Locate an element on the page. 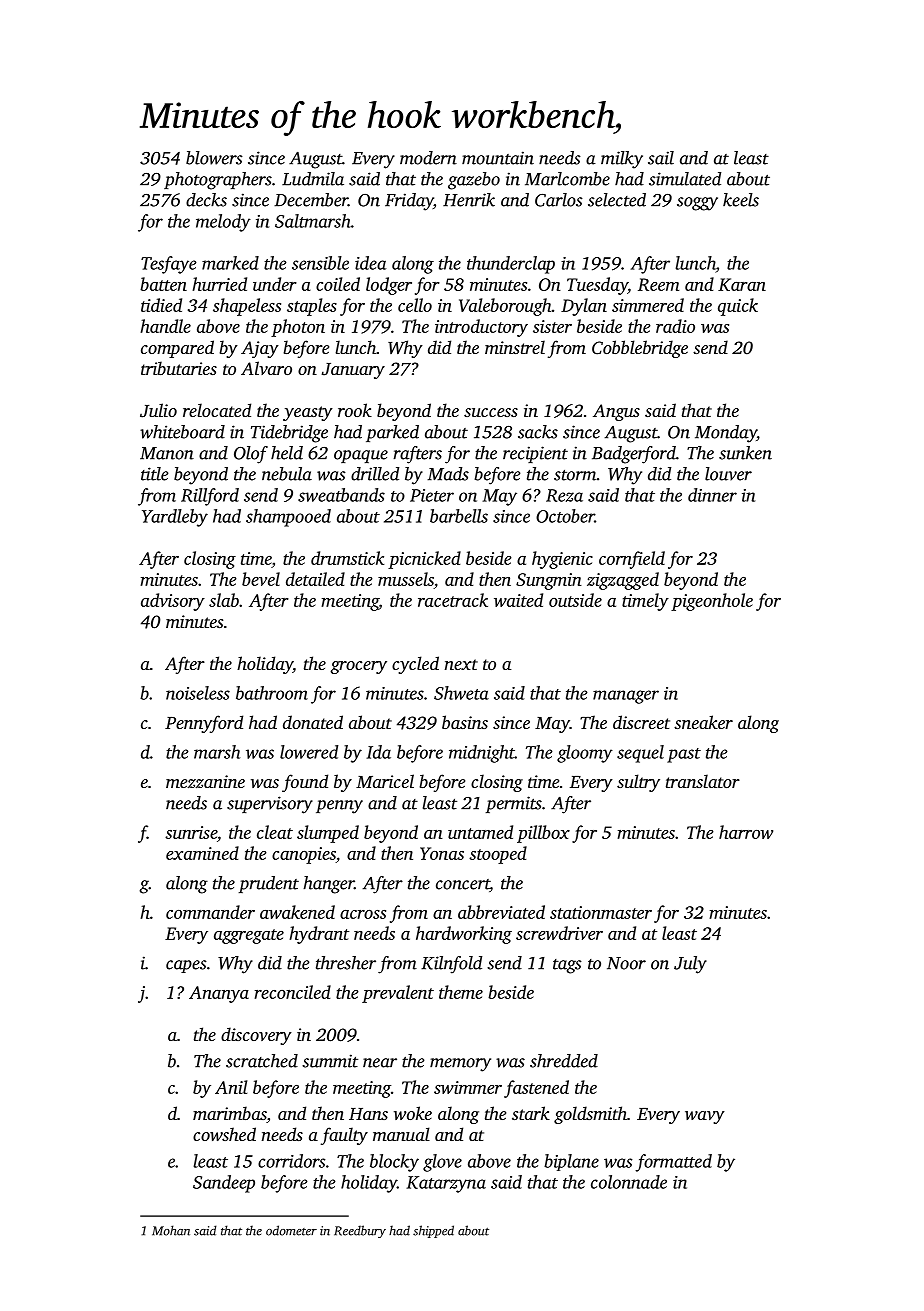 This page has width=924, height=1311. bathroom is located at coordinates (272, 693).
